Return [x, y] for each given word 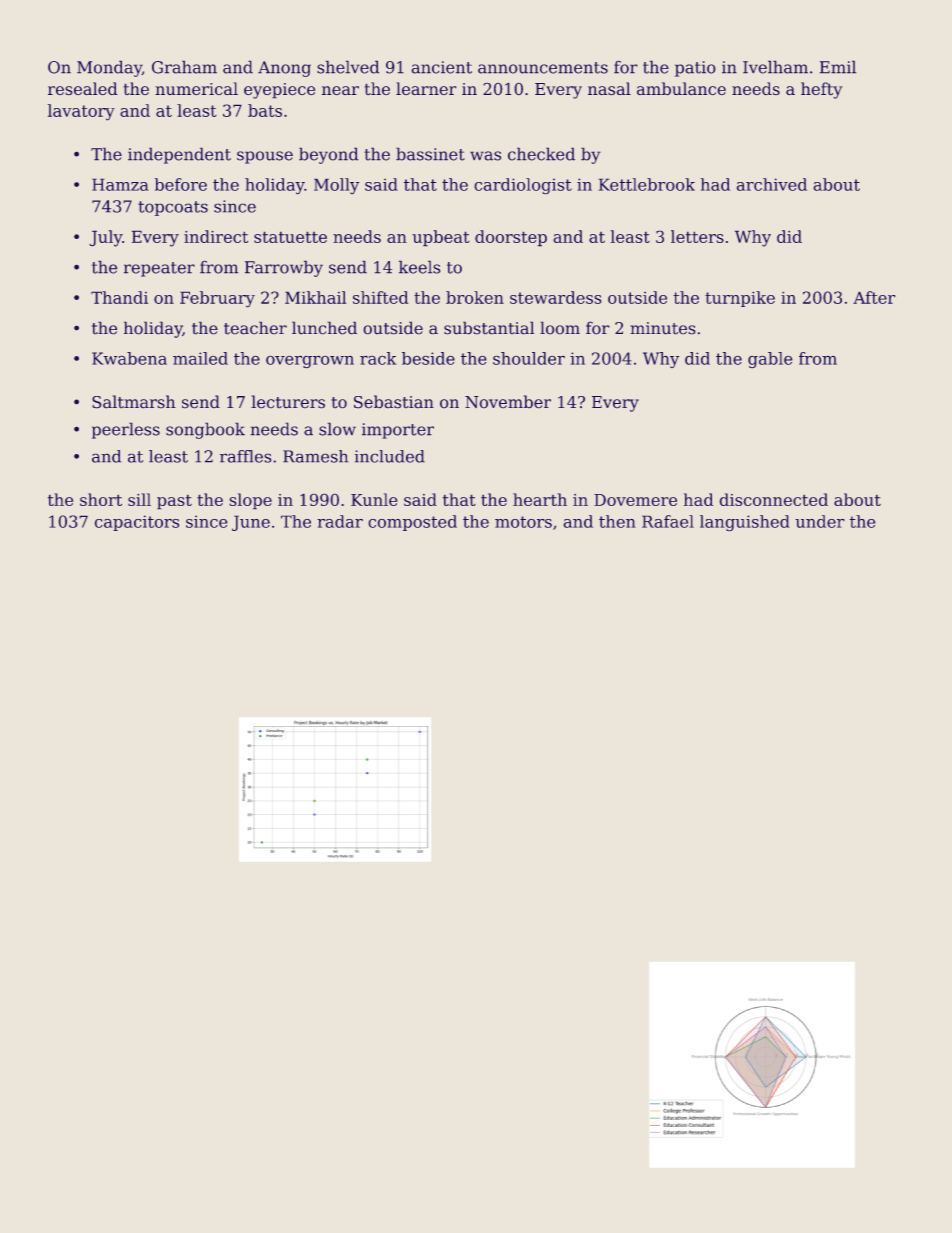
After [874, 297]
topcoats [173, 208]
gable [770, 360]
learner [426, 88]
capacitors [137, 523]
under [820, 521]
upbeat [441, 238]
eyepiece [279, 91]
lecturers [288, 401]
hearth [540, 499]
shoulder [529, 358]
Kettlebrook [647, 184]
